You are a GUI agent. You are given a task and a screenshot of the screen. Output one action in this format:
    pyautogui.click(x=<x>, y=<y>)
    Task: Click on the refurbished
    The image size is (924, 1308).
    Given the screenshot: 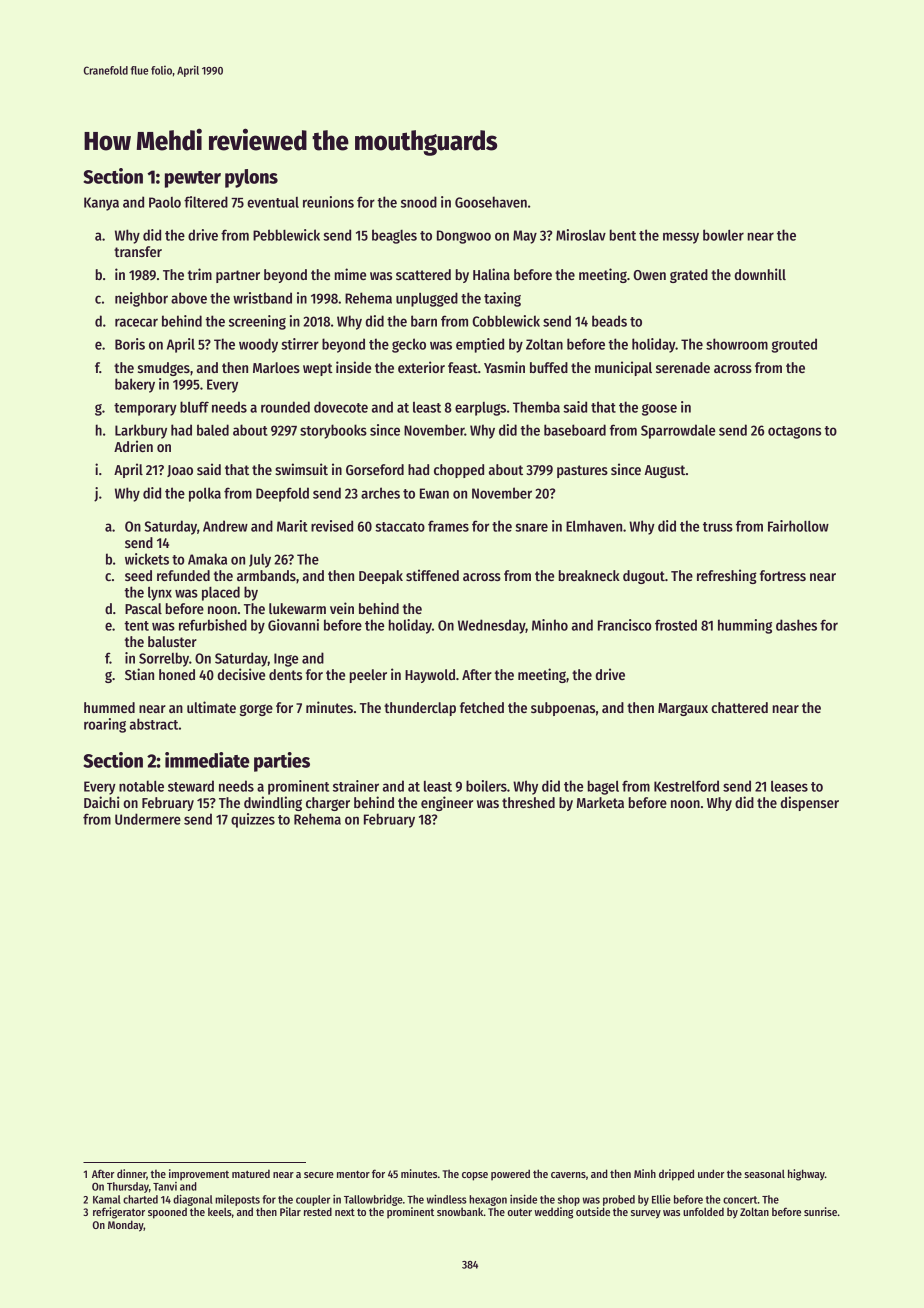 What is the action you would take?
    pyautogui.click(x=213, y=625)
